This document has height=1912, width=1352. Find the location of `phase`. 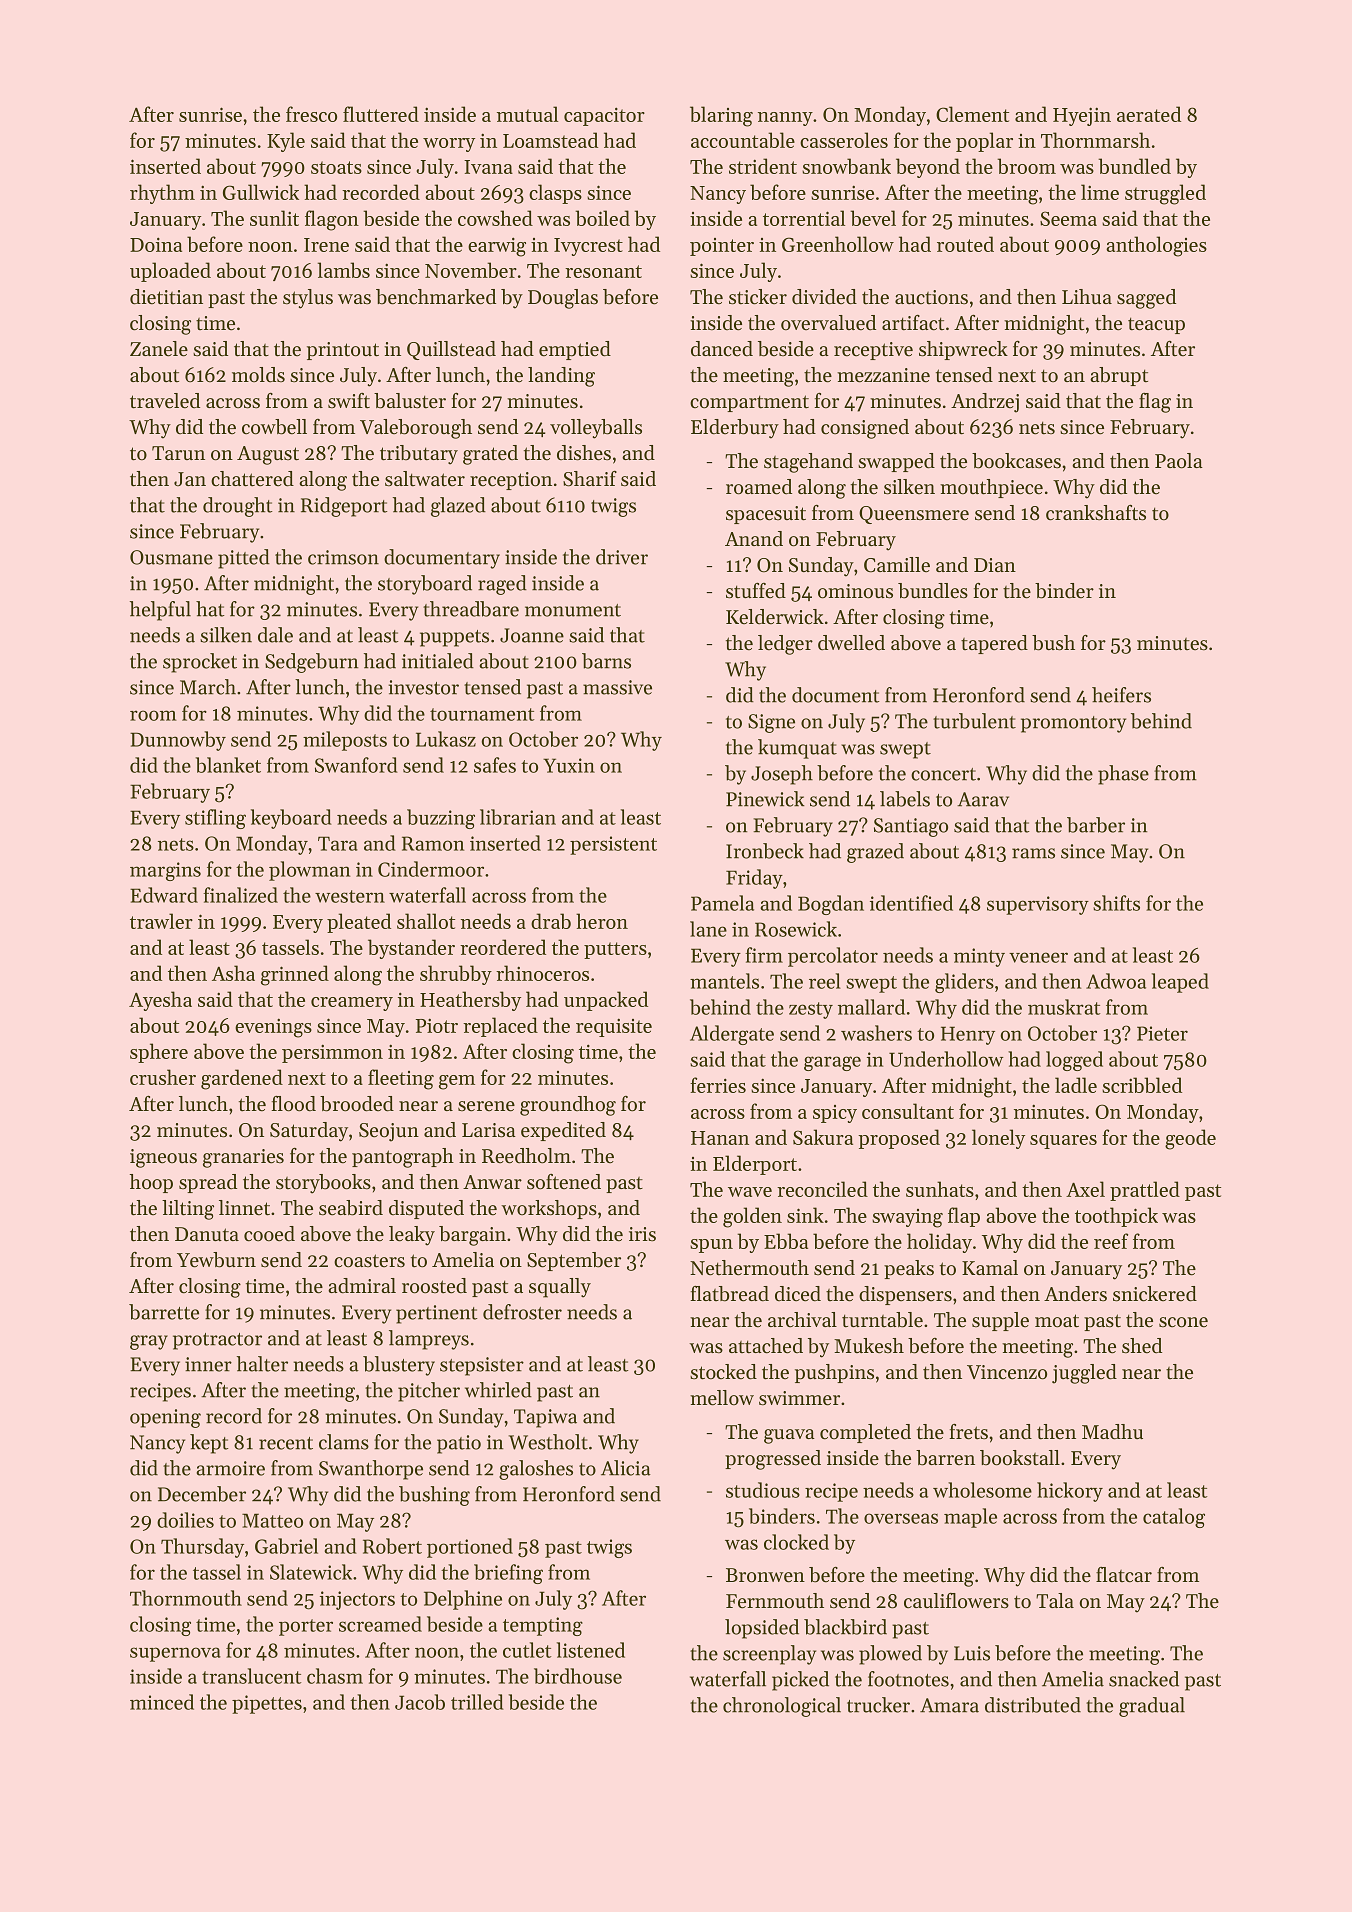

phase is located at coordinates (1123, 775).
